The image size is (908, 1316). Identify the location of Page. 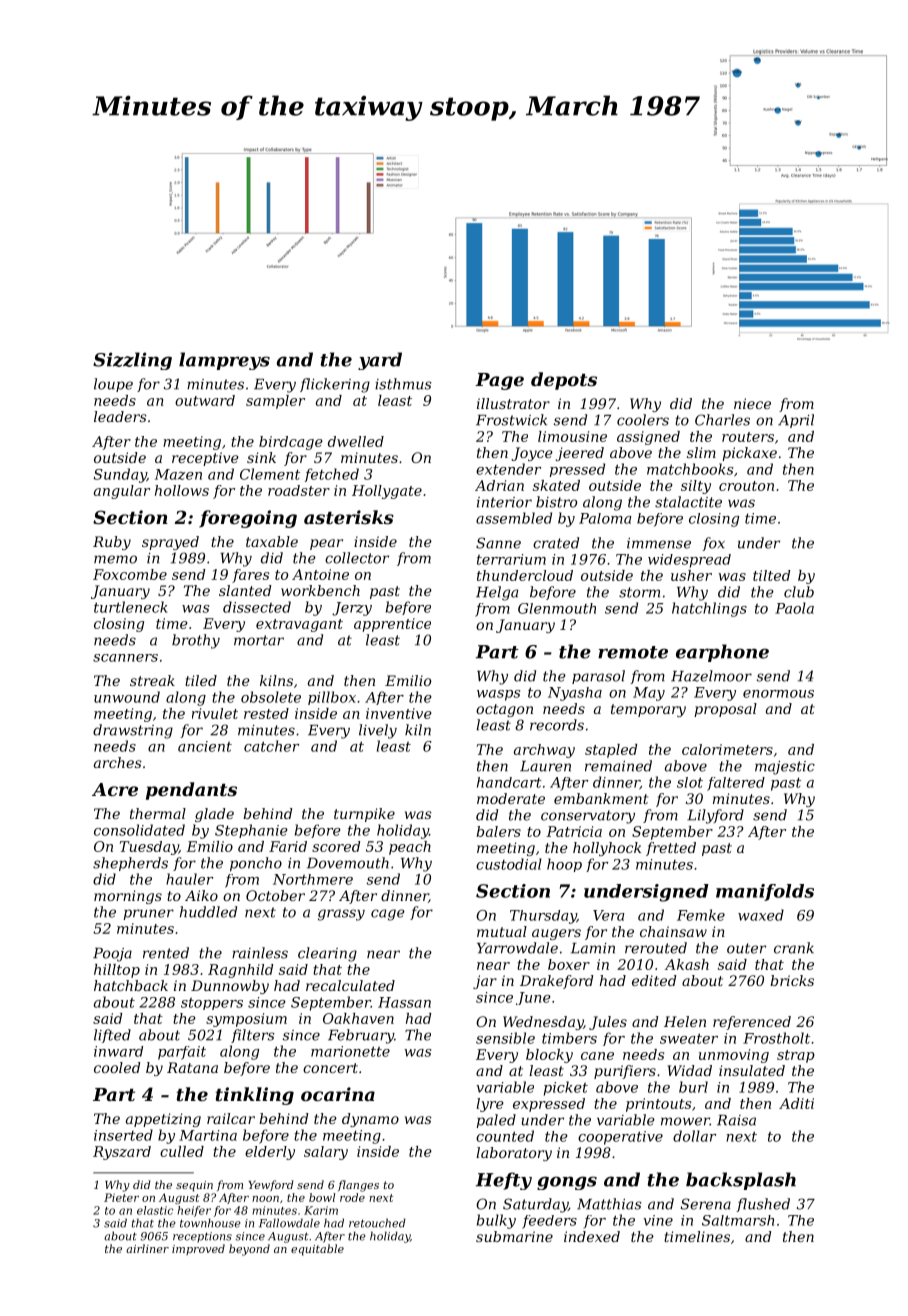
(499, 381).
